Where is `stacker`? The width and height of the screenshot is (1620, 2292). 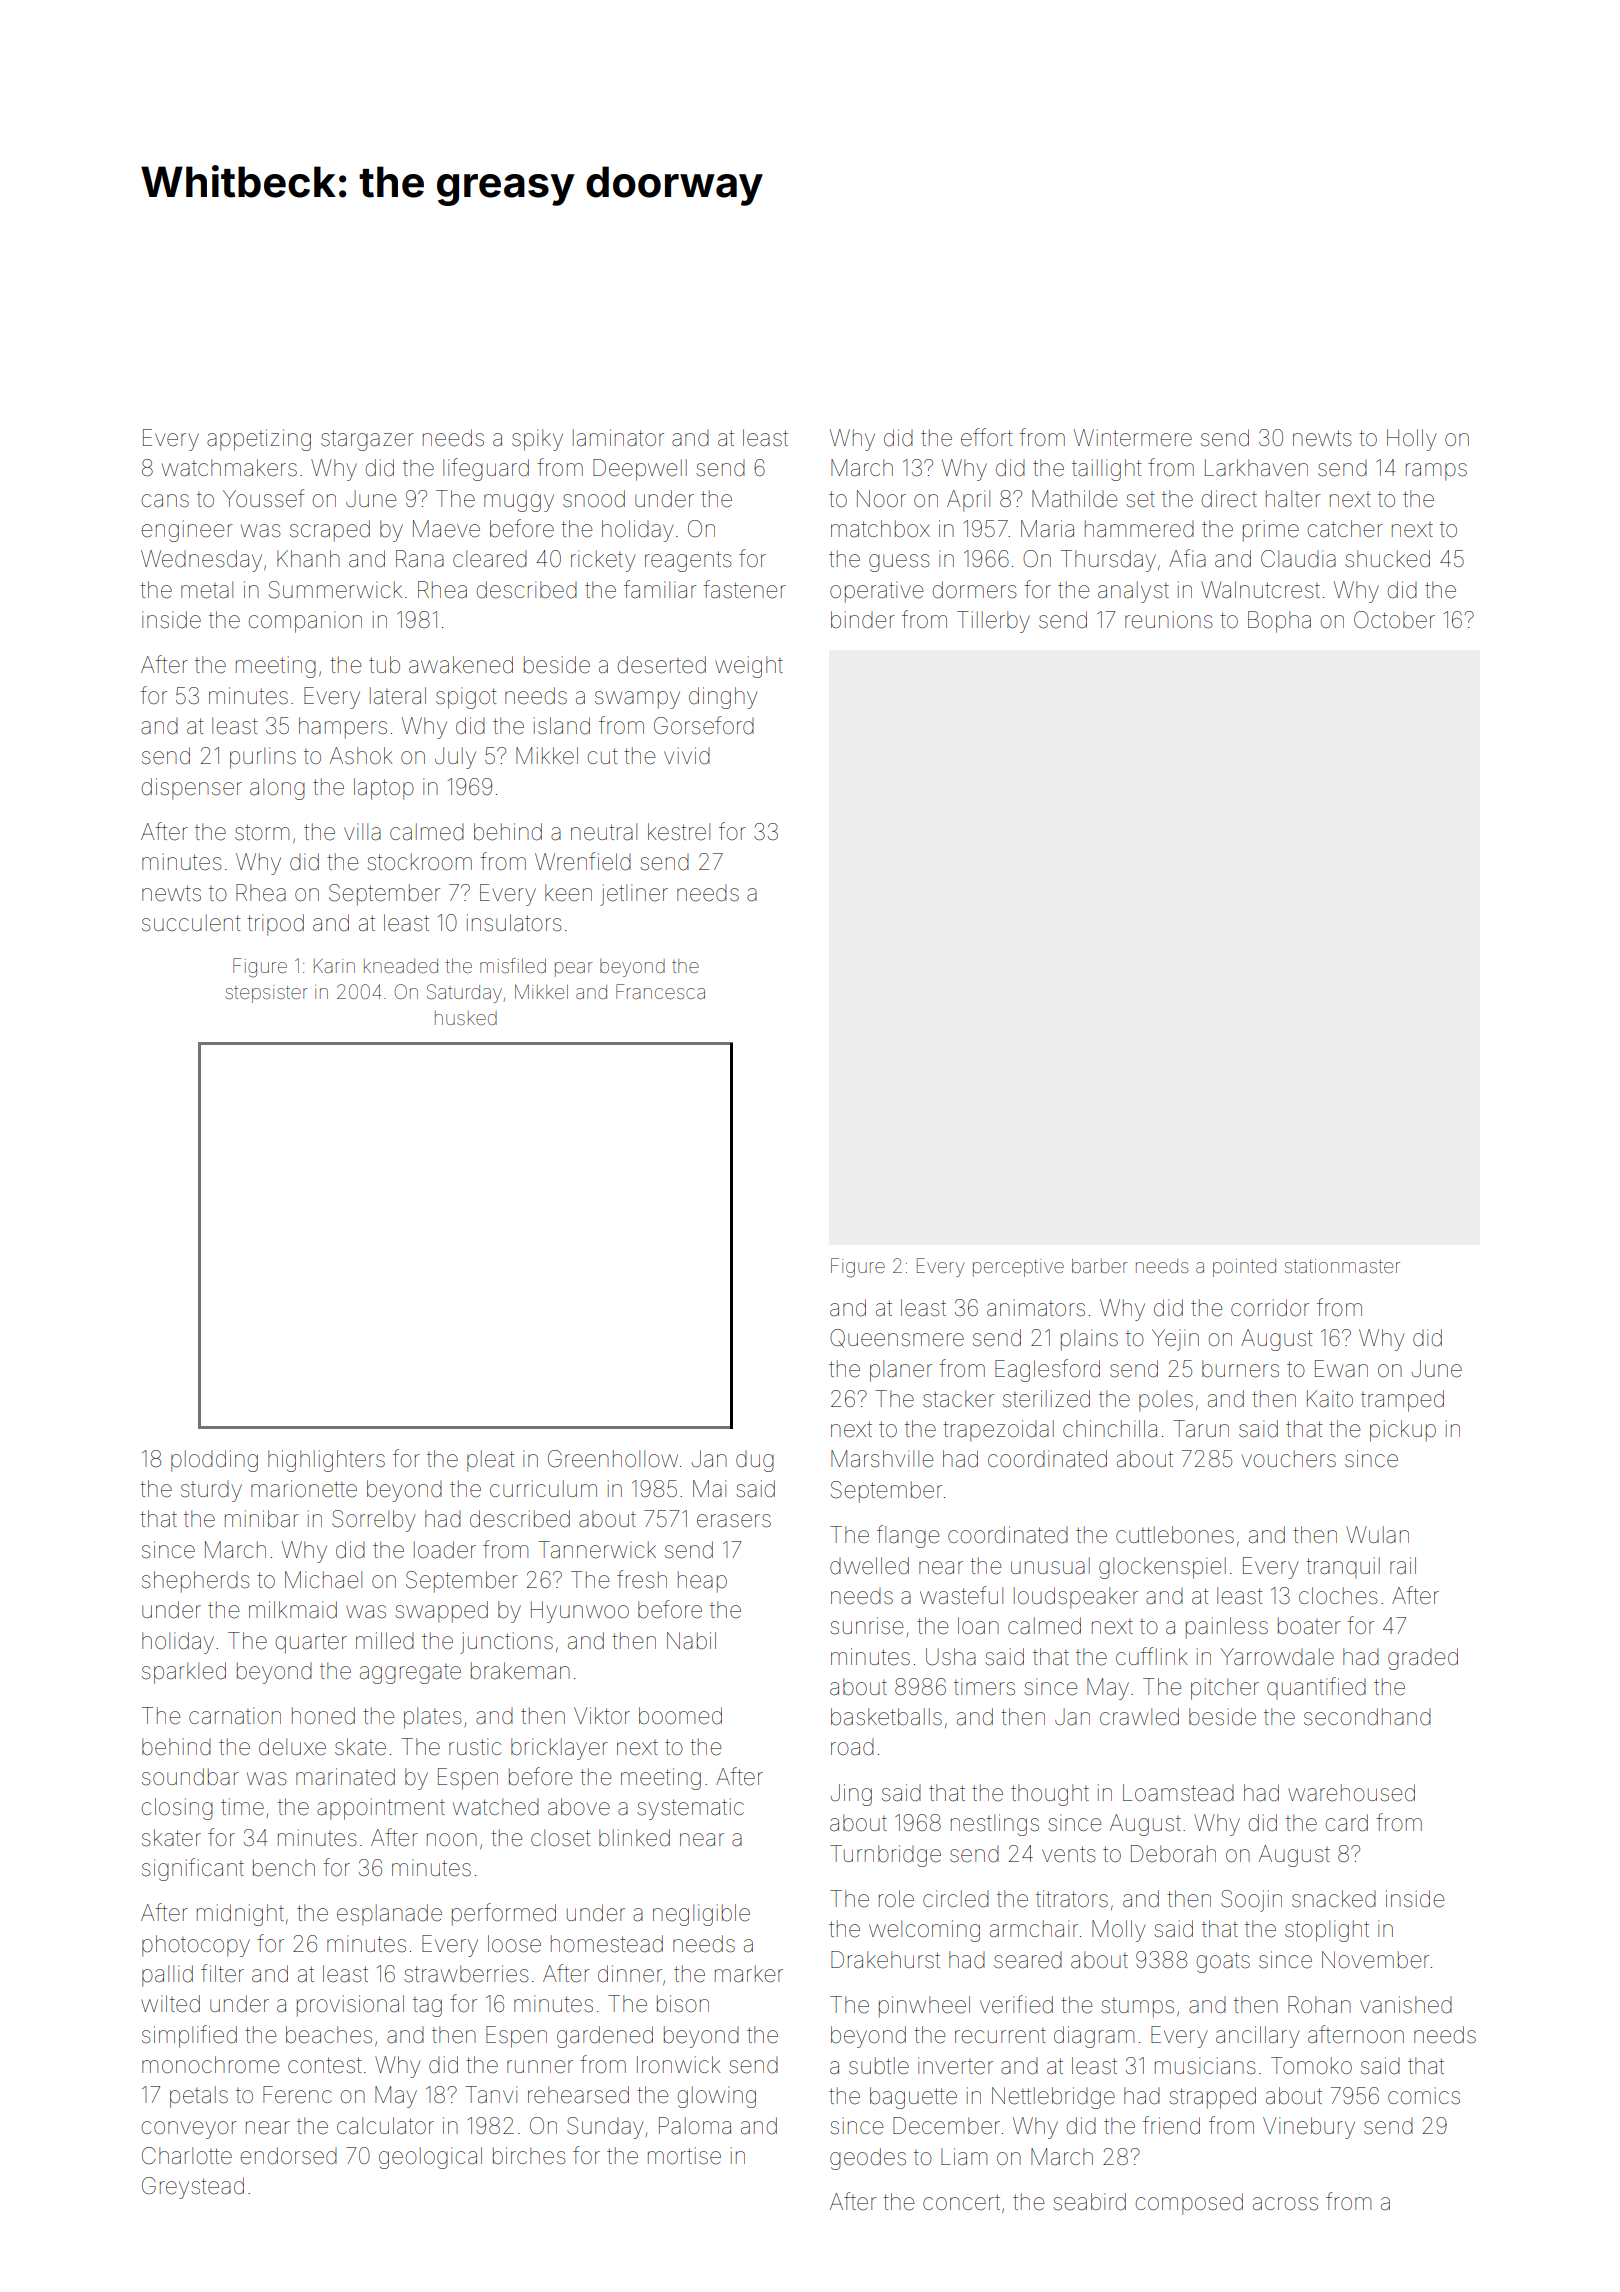 stacker is located at coordinates (958, 1399).
